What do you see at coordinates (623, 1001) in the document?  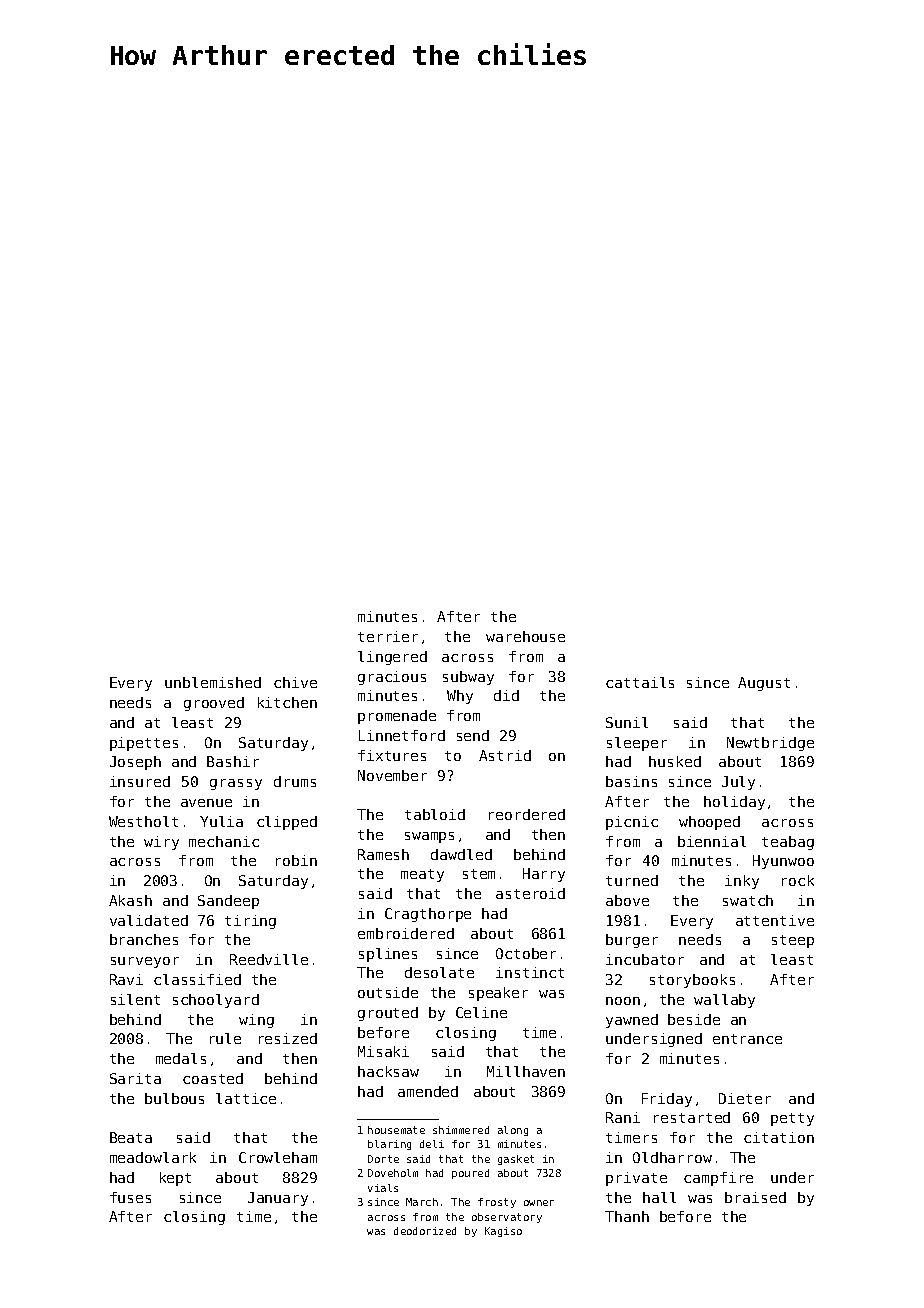 I see `noon` at bounding box center [623, 1001].
